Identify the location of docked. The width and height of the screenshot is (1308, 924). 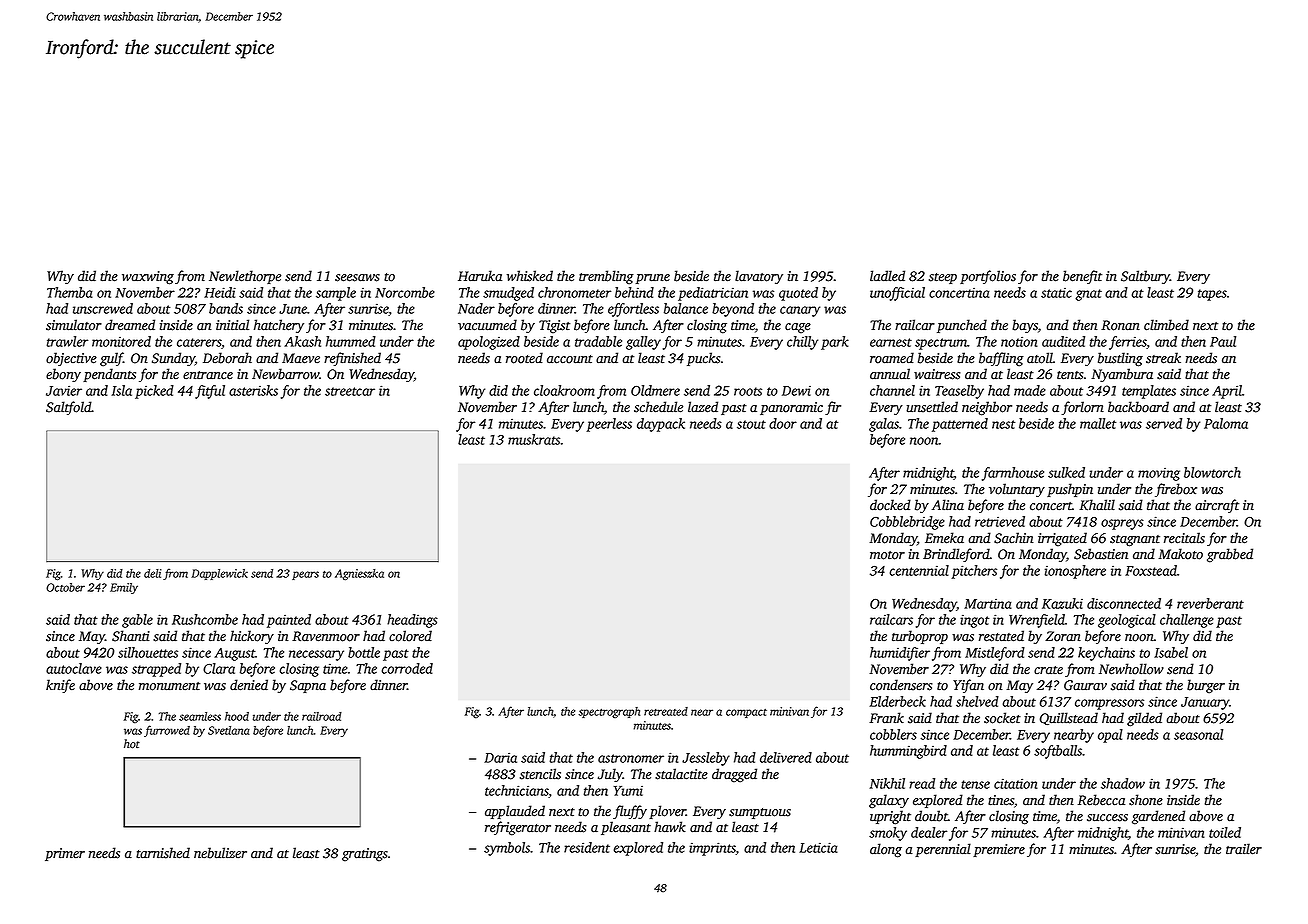
(890, 505).
